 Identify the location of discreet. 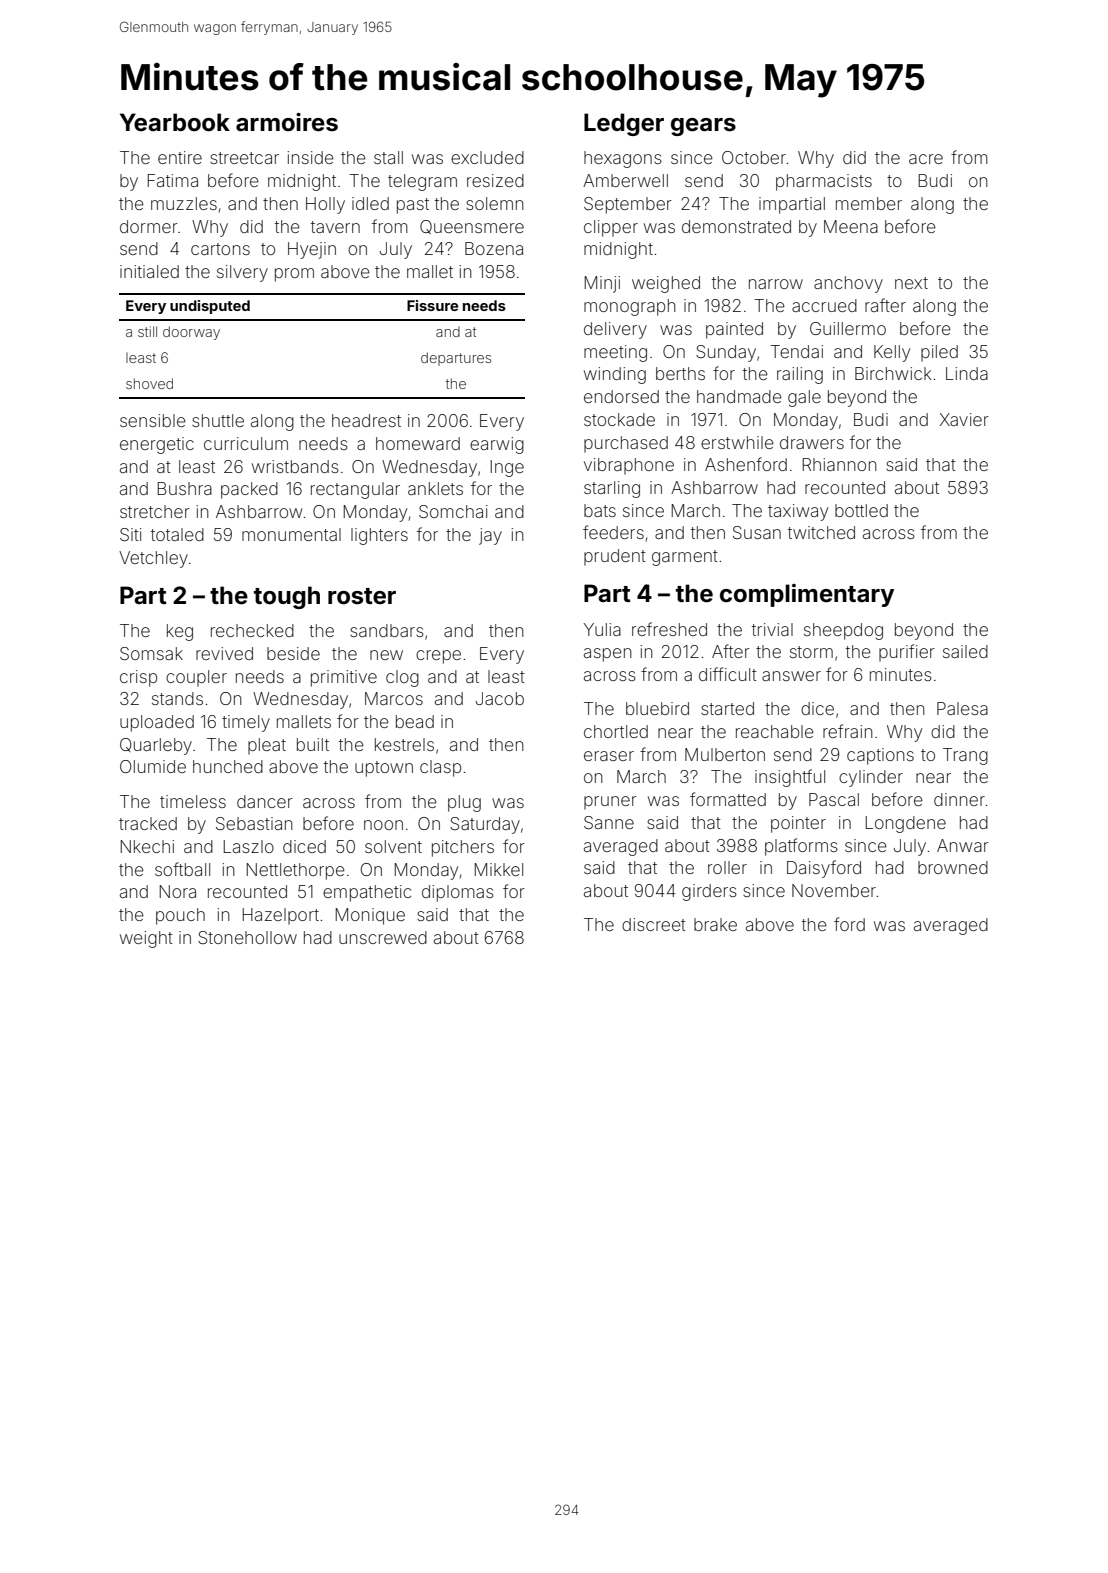
(654, 924).
